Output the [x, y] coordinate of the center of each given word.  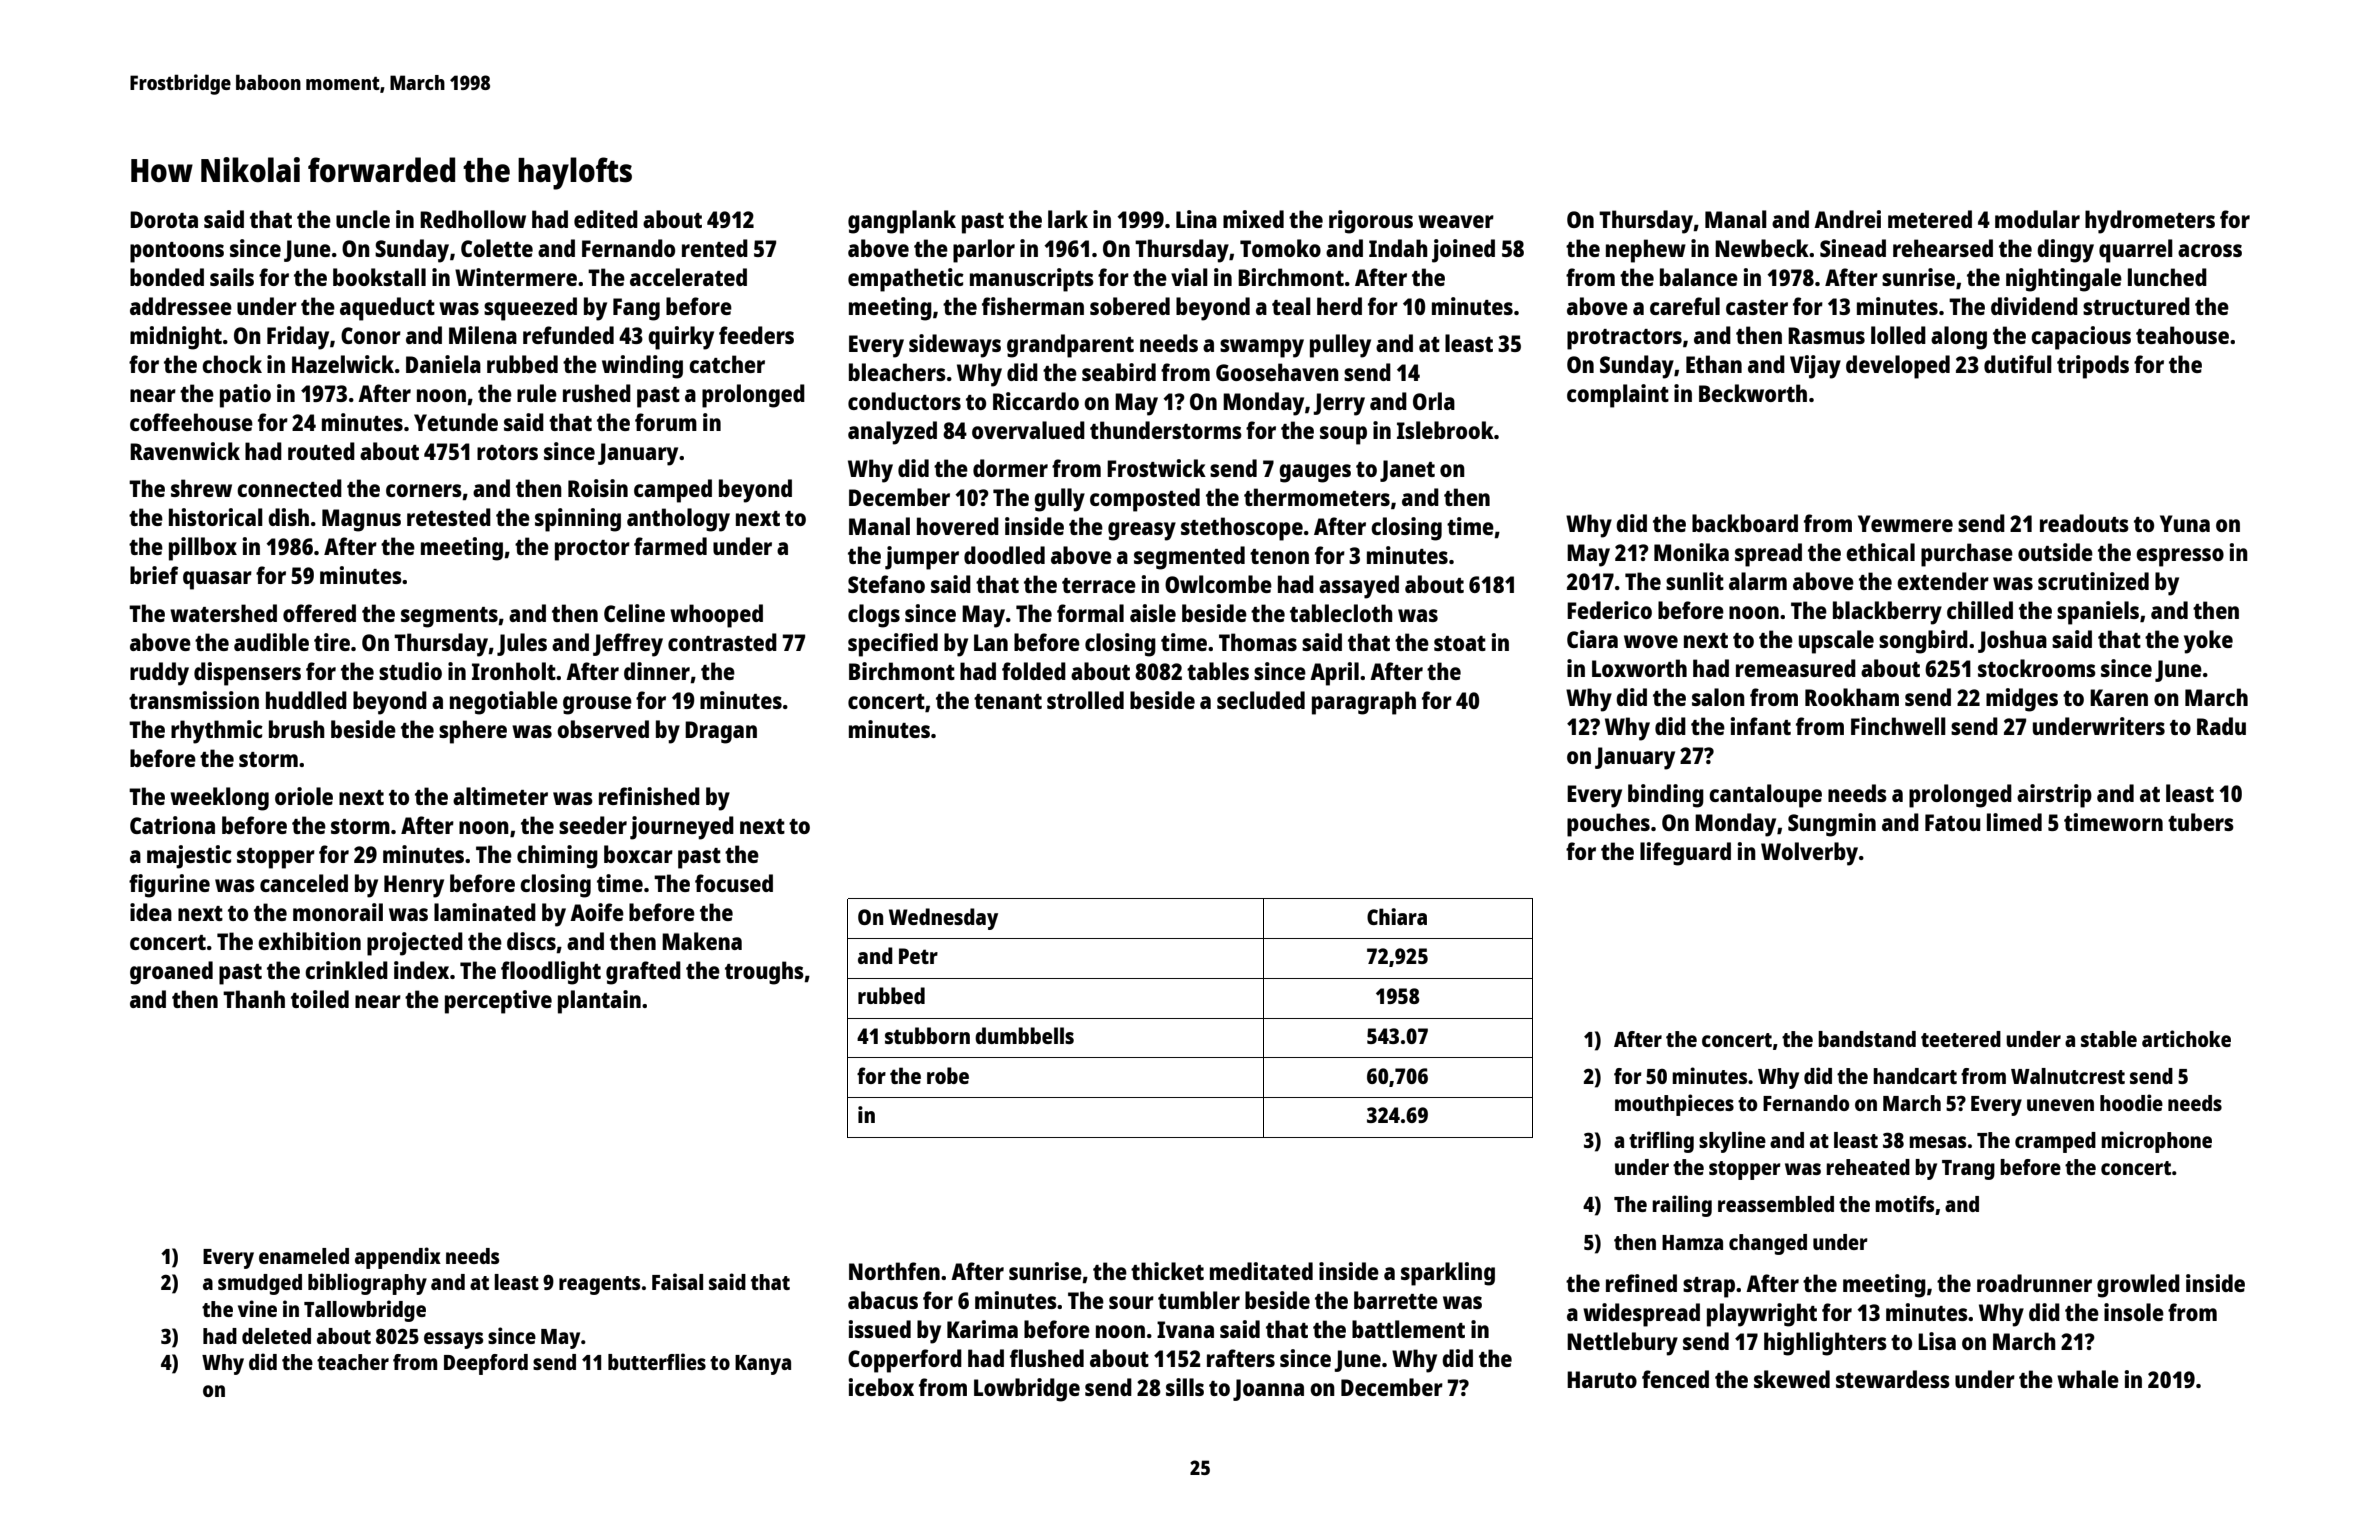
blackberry [1887, 613]
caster [1757, 307]
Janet [1407, 471]
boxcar [638, 854]
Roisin [598, 488]
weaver [1456, 221]
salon [1718, 697]
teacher [353, 1362]
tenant [1008, 701]
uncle [363, 219]
